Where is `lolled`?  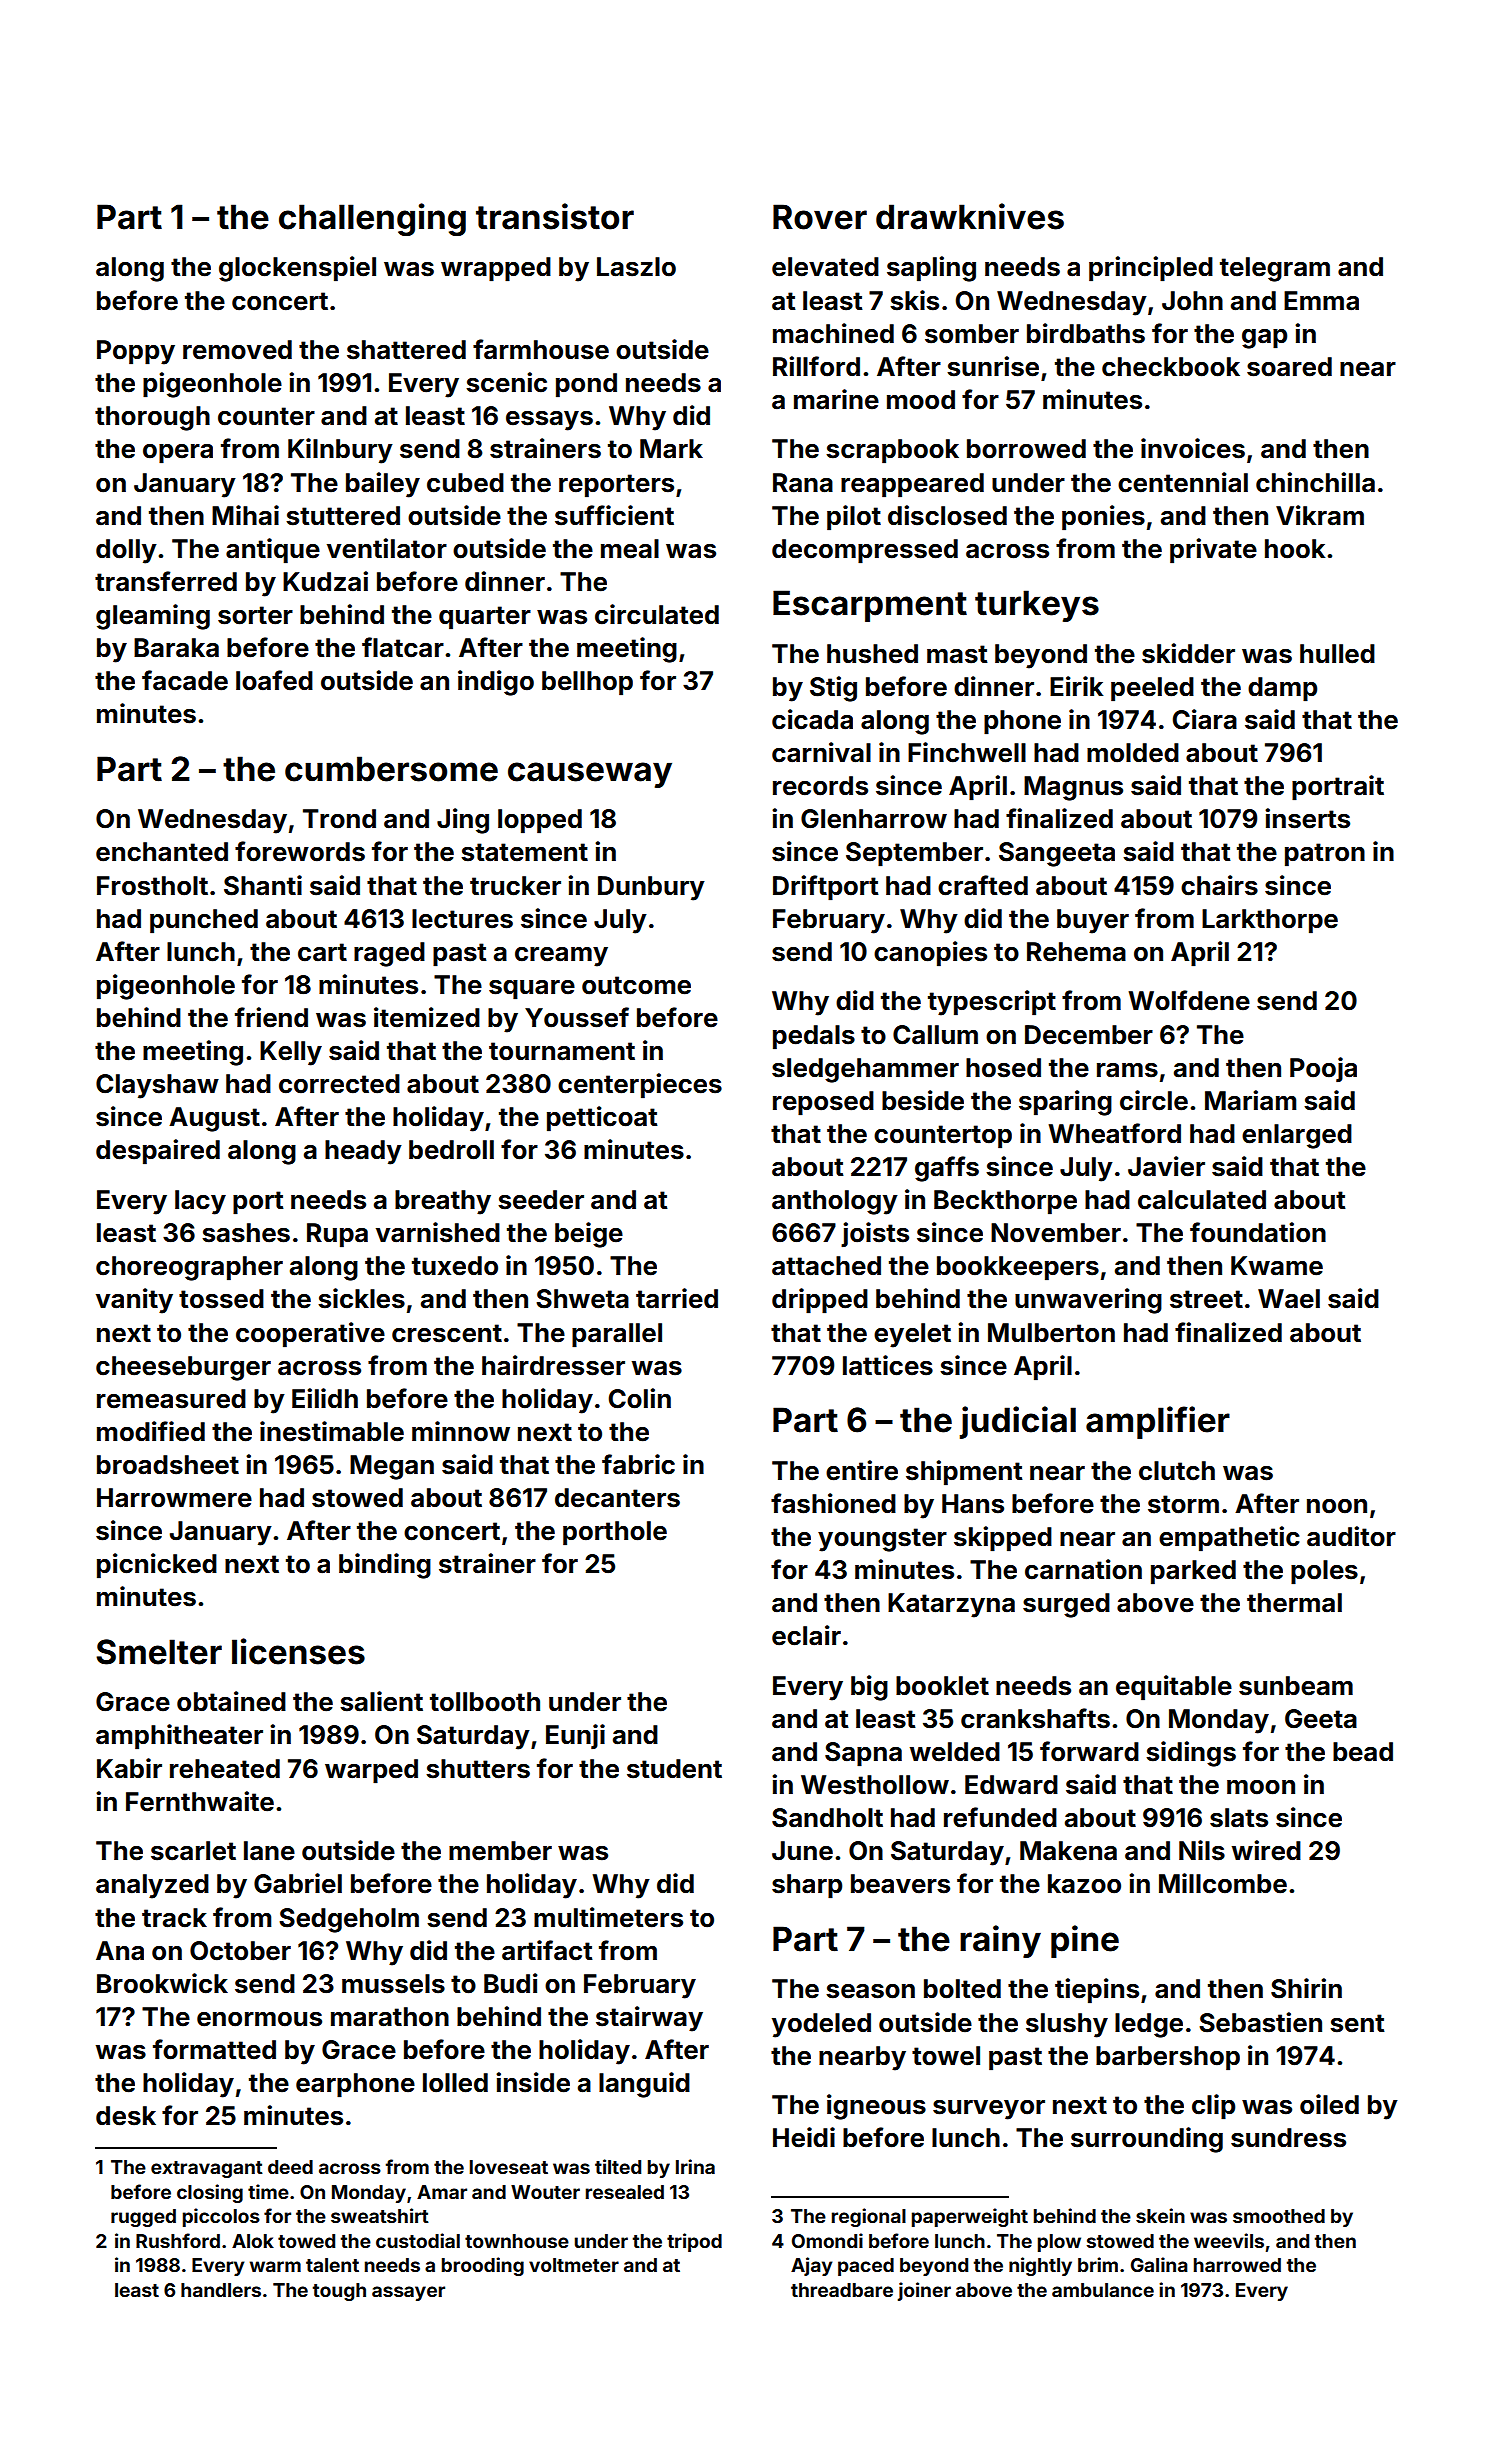
lolled is located at coordinates (455, 2083).
